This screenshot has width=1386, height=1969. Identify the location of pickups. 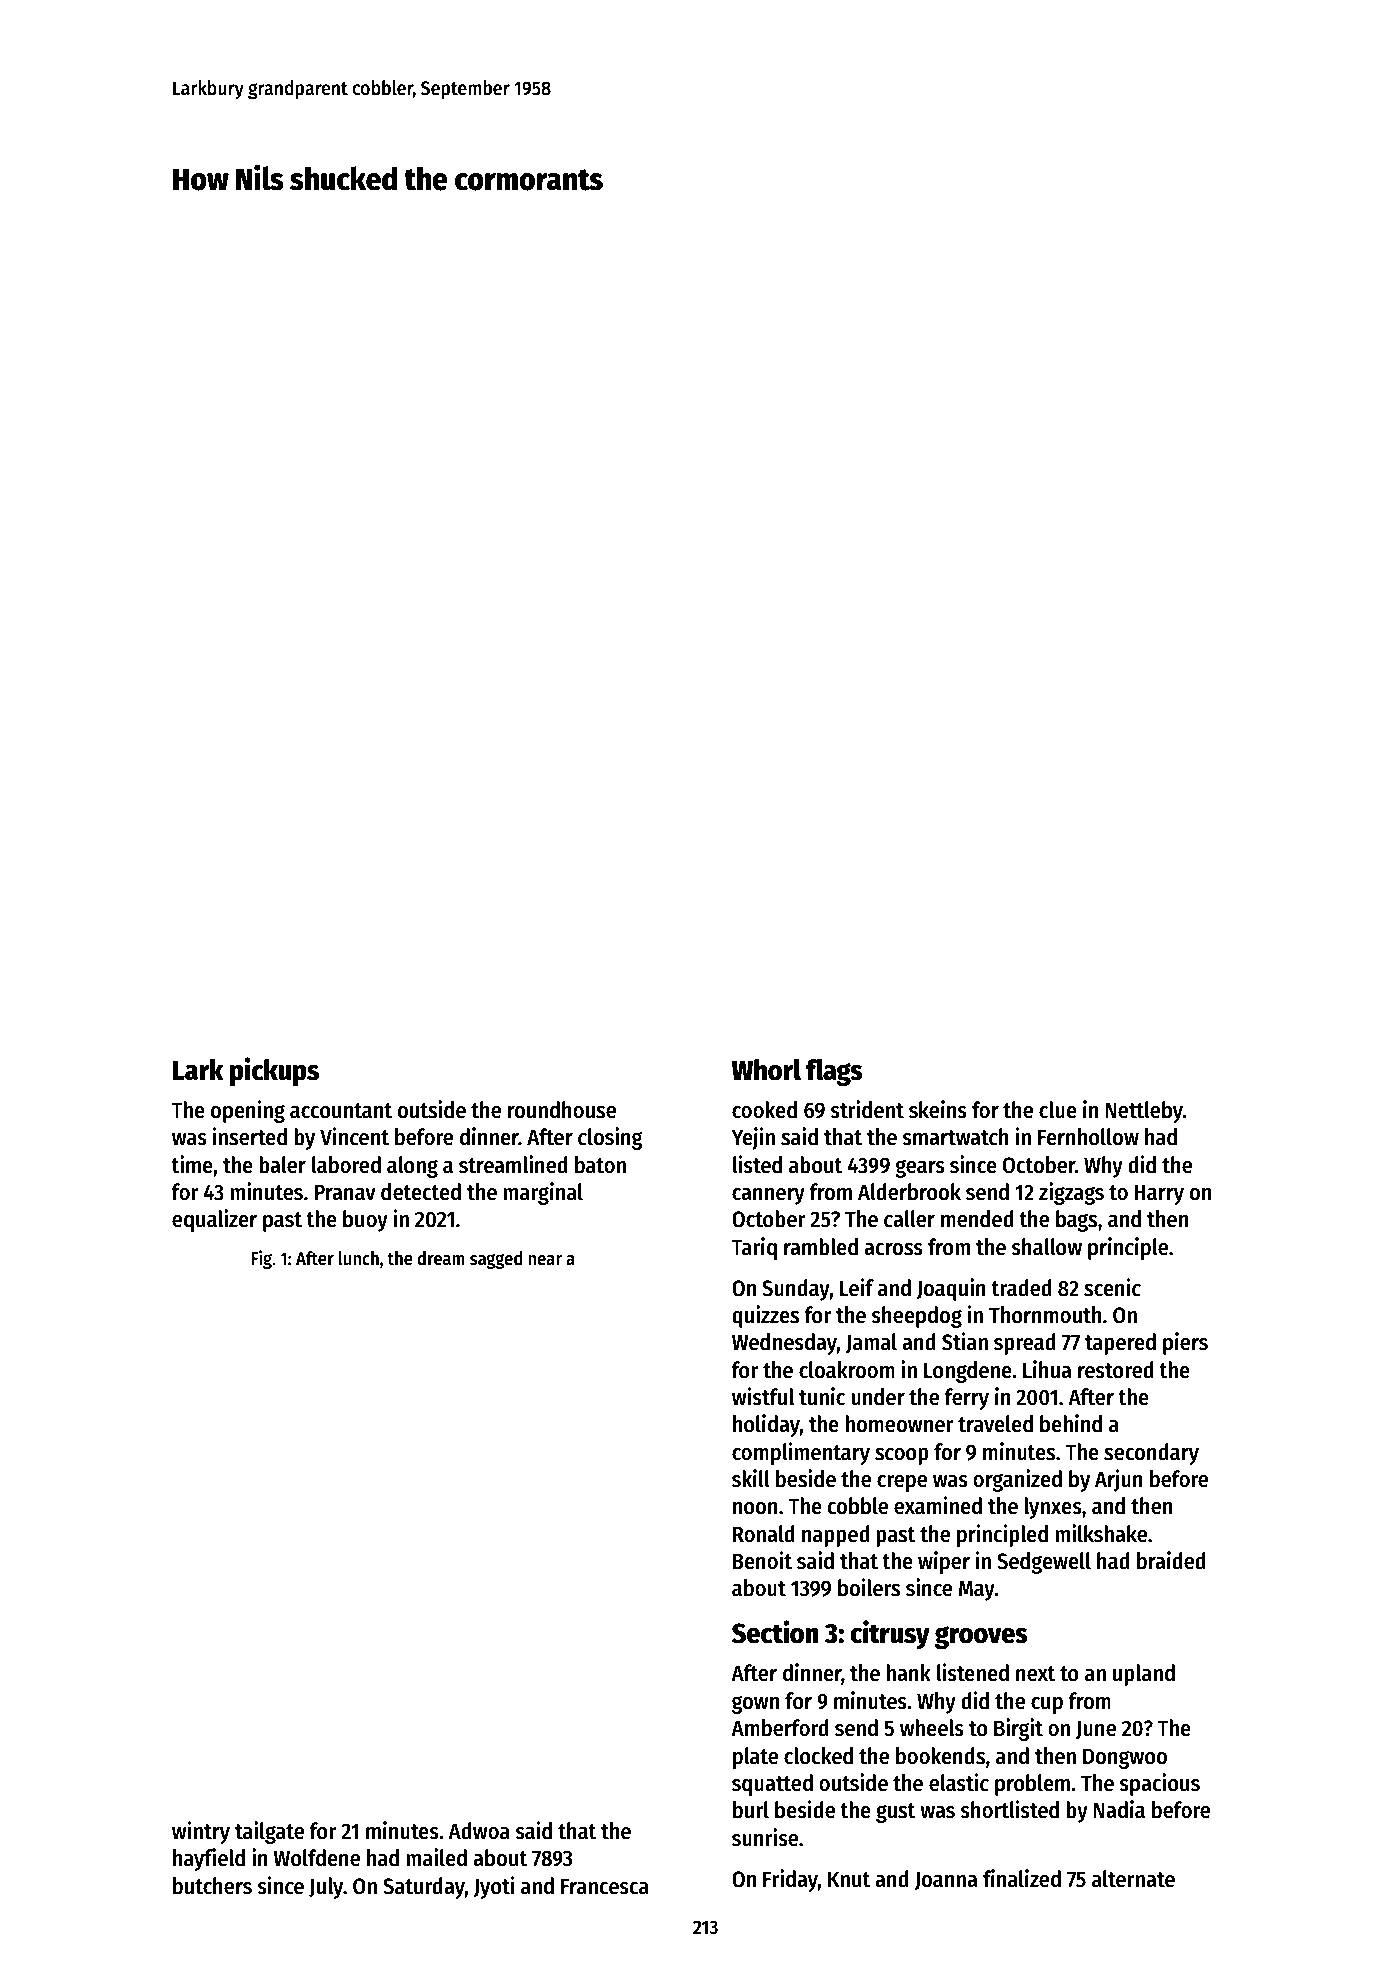
(274, 1071).
